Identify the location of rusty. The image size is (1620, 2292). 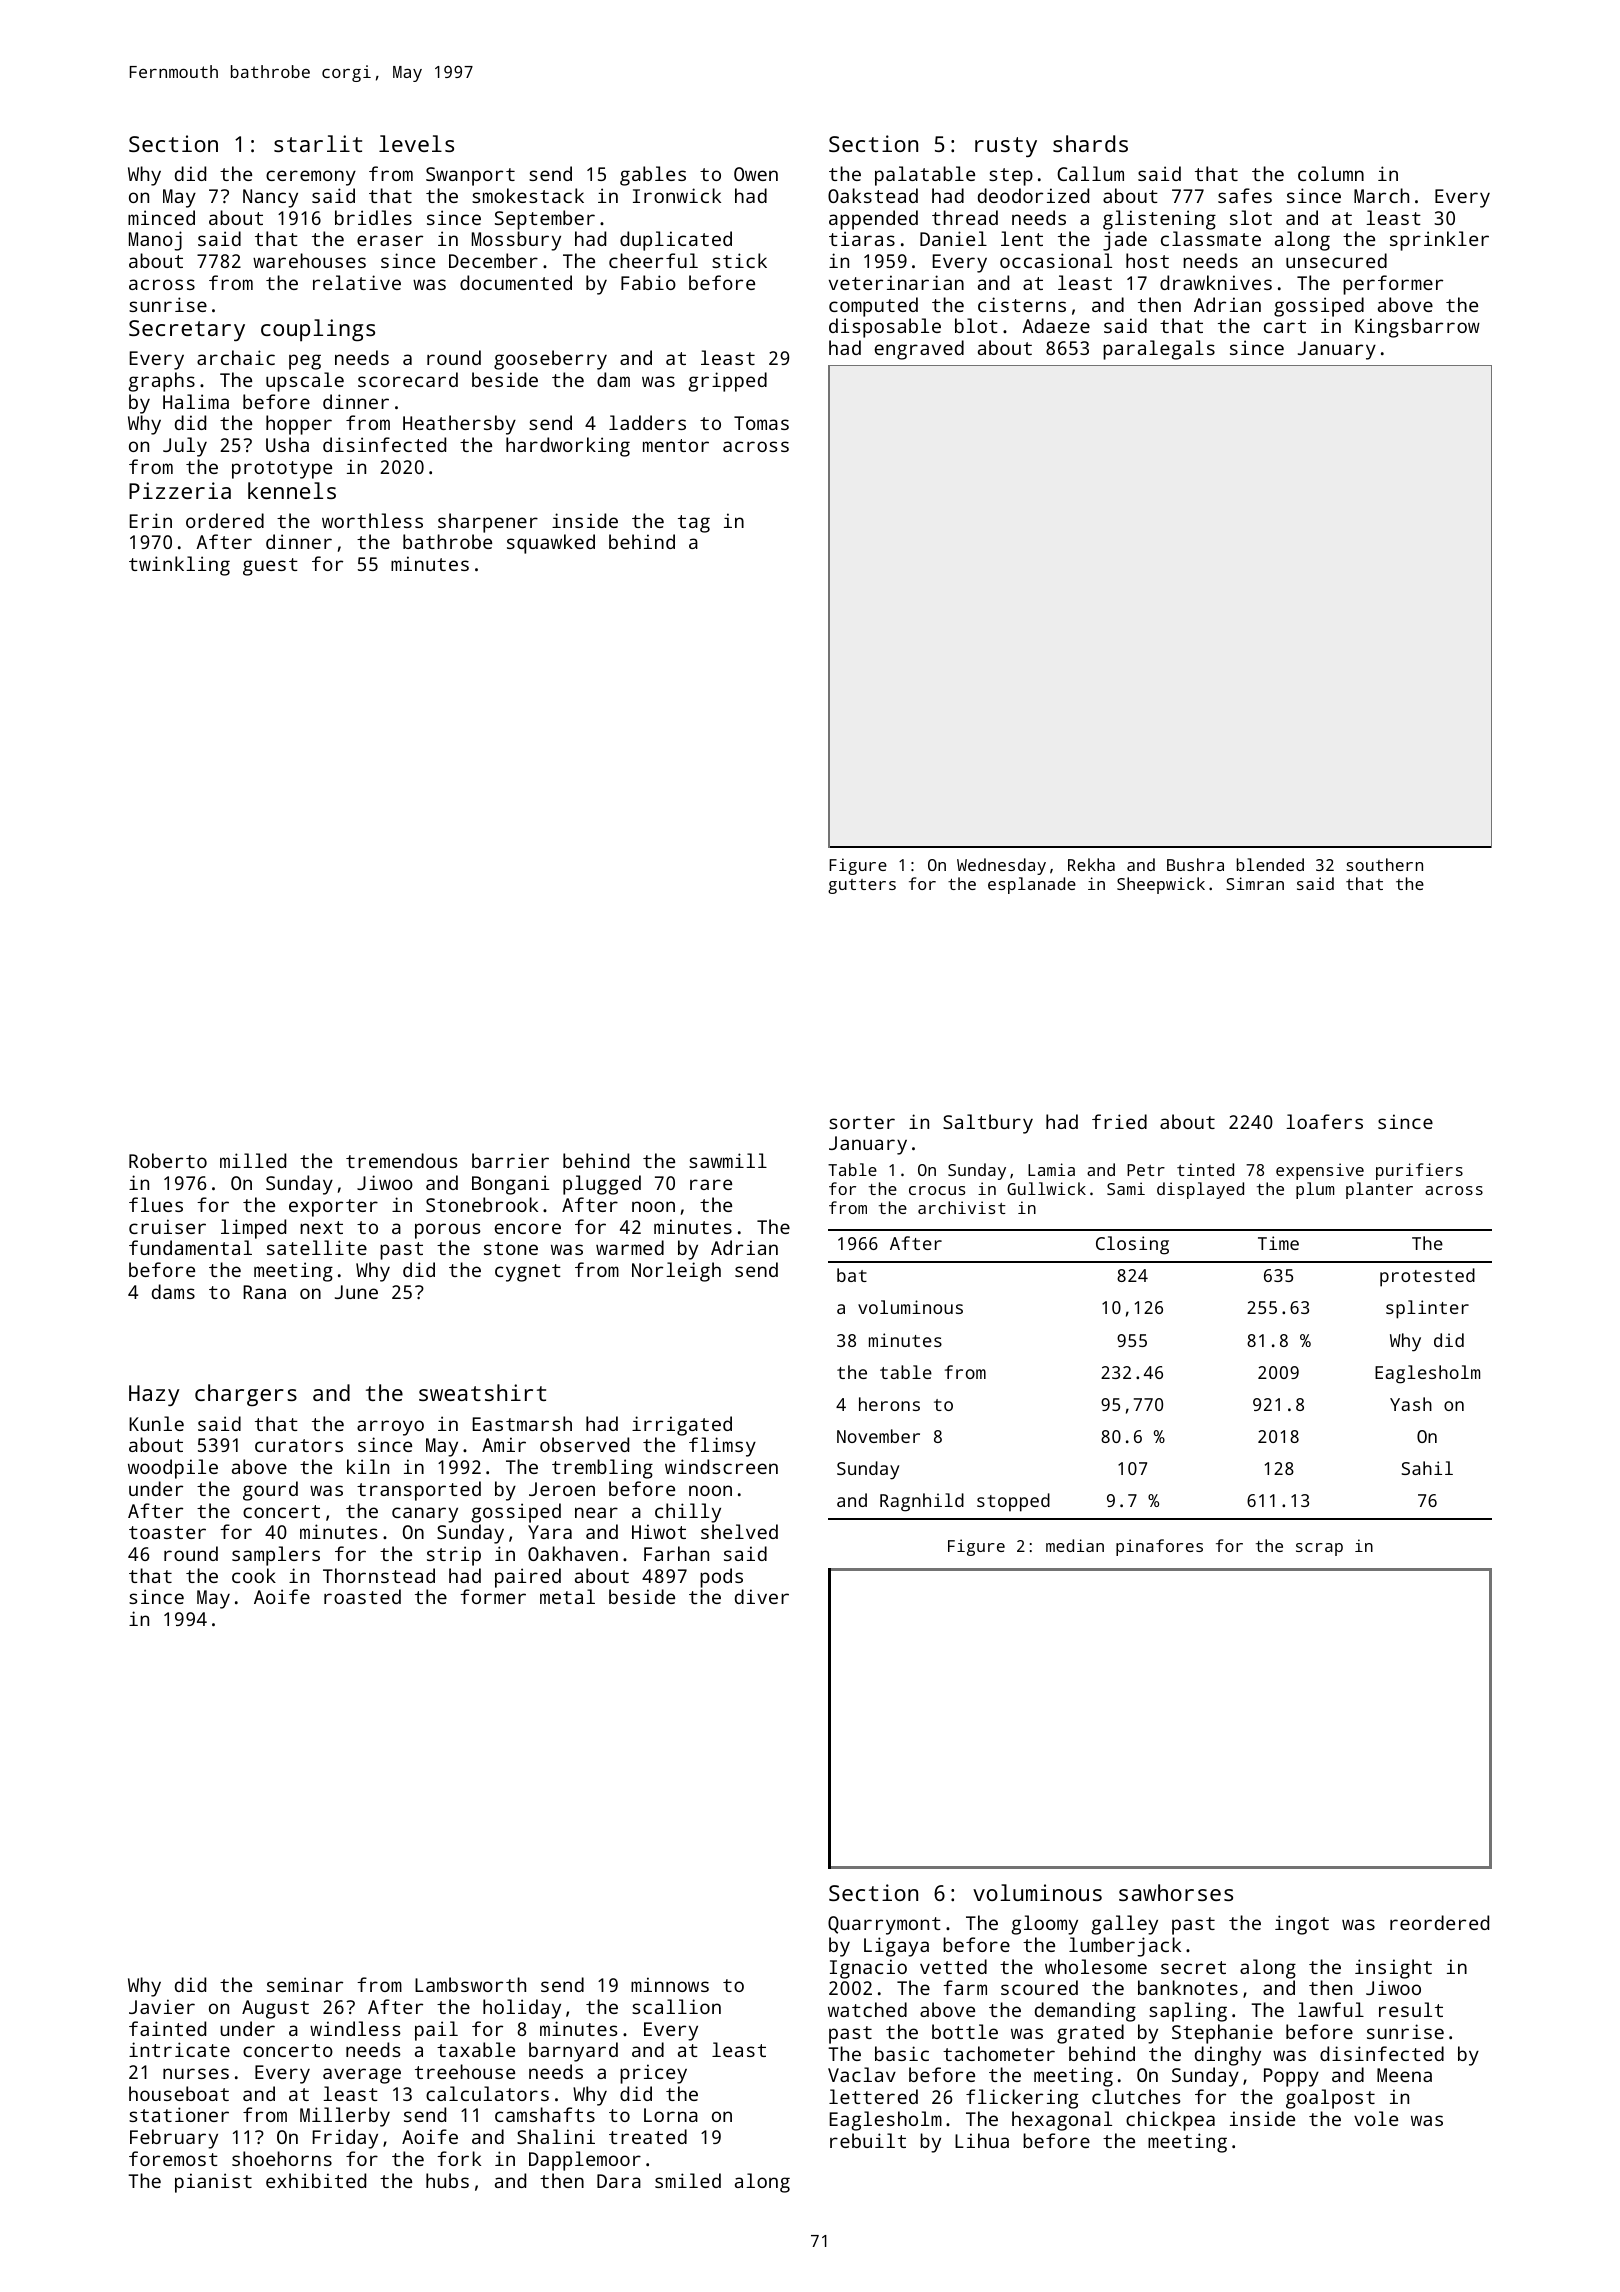
(1006, 147).
